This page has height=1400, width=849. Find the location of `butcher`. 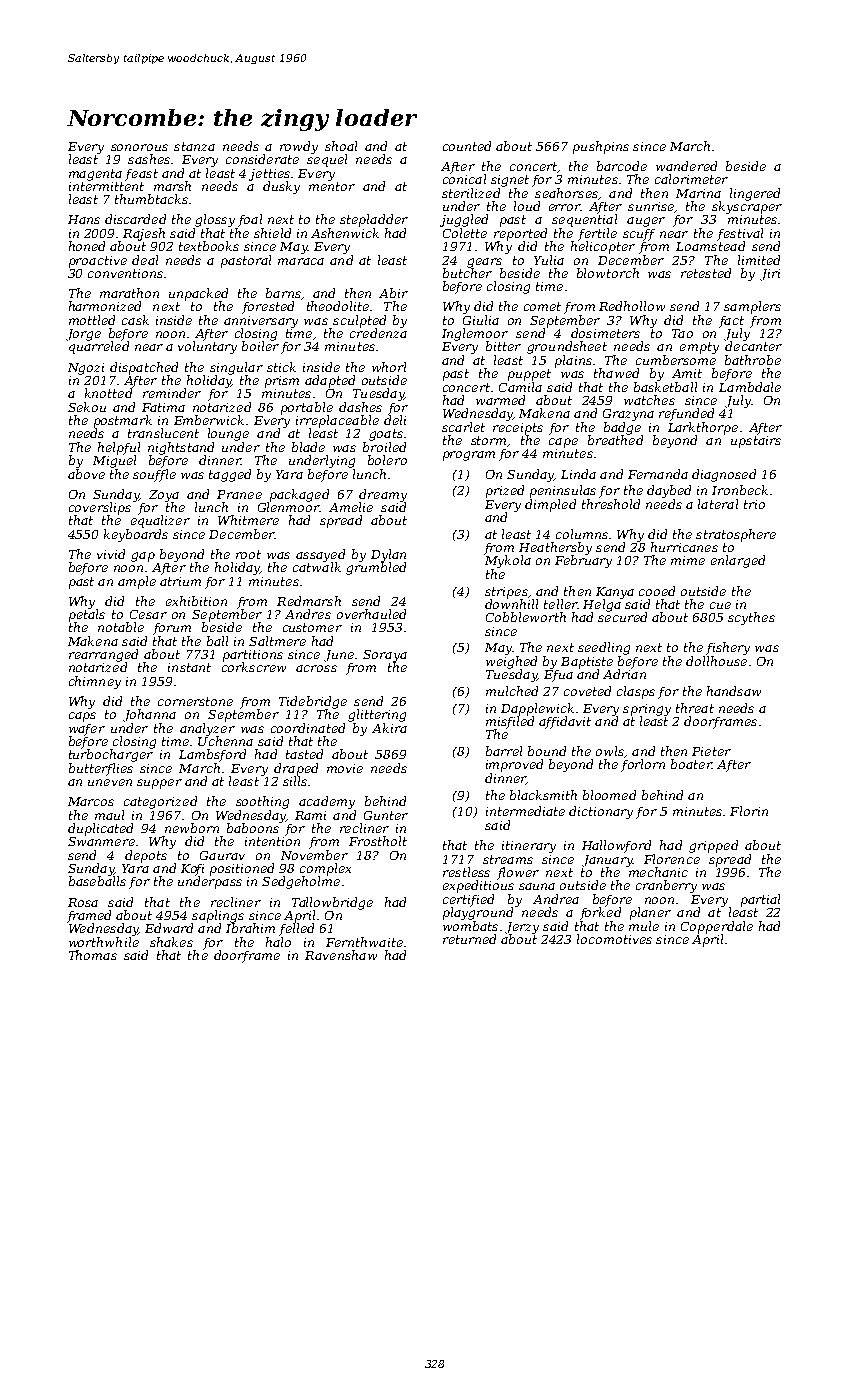

butcher is located at coordinates (467, 273).
